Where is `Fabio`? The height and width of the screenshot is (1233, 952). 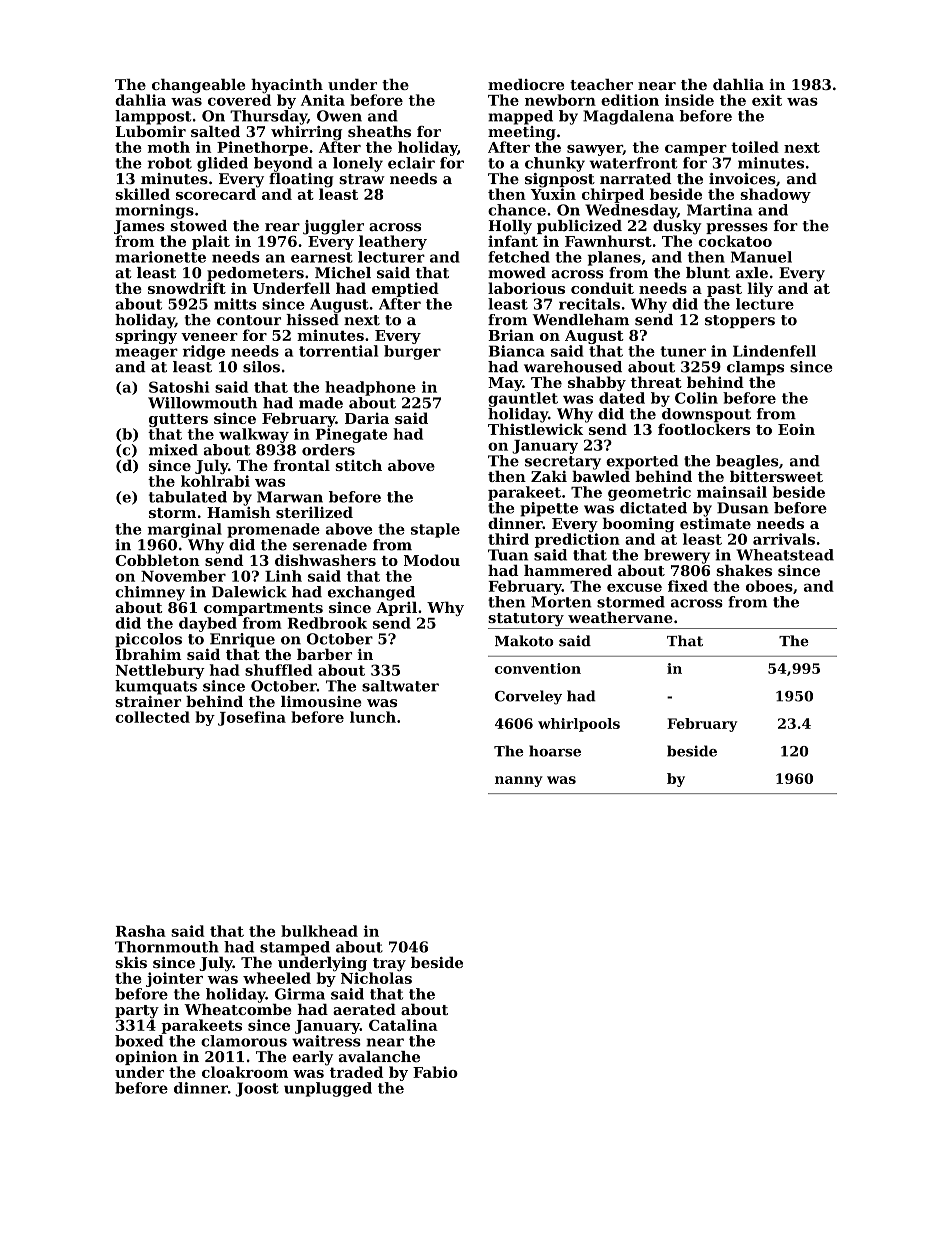
Fabio is located at coordinates (435, 1072).
